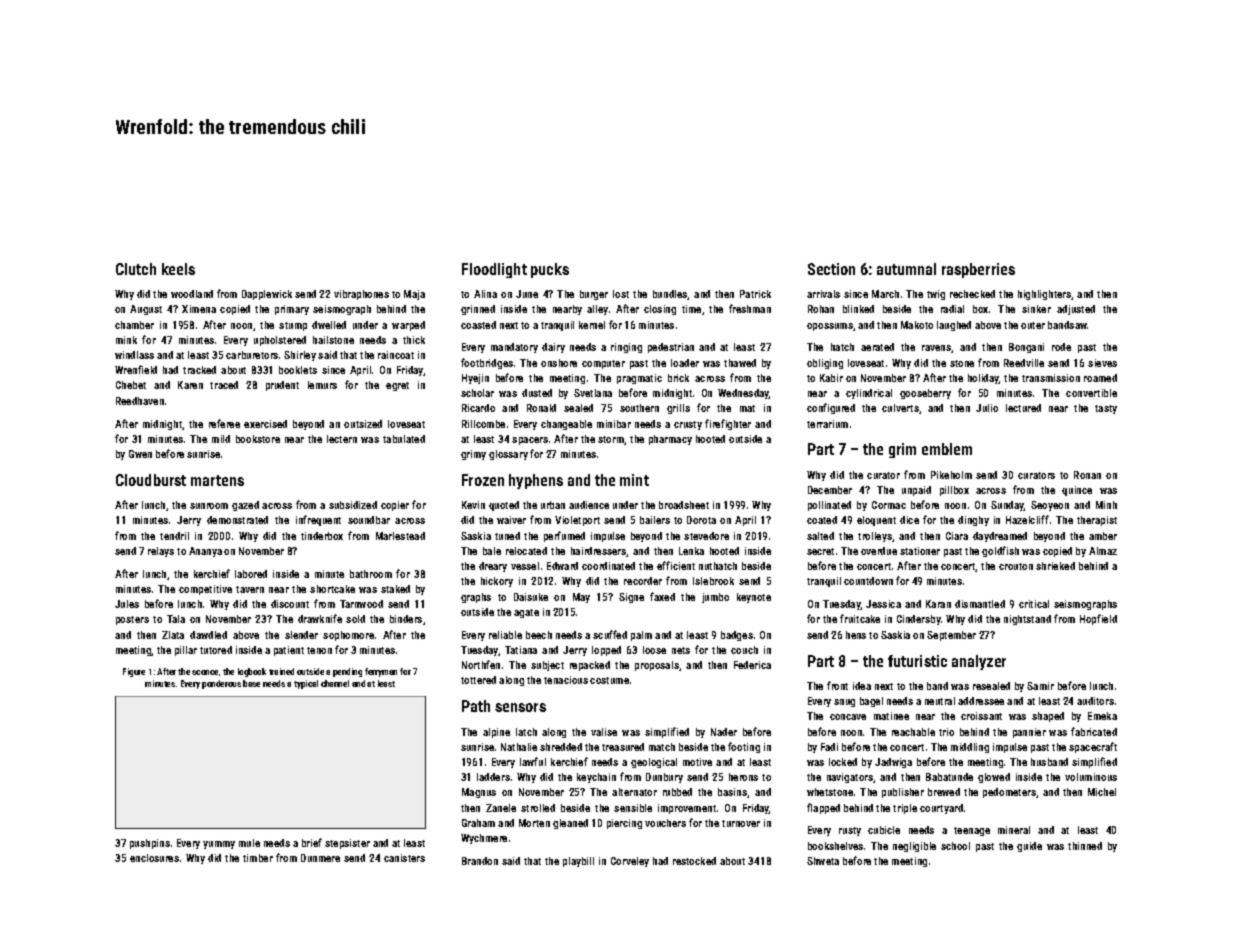 The height and width of the screenshot is (952, 1233). What do you see at coordinates (559, 363) in the screenshot?
I see `onshore` at bounding box center [559, 363].
